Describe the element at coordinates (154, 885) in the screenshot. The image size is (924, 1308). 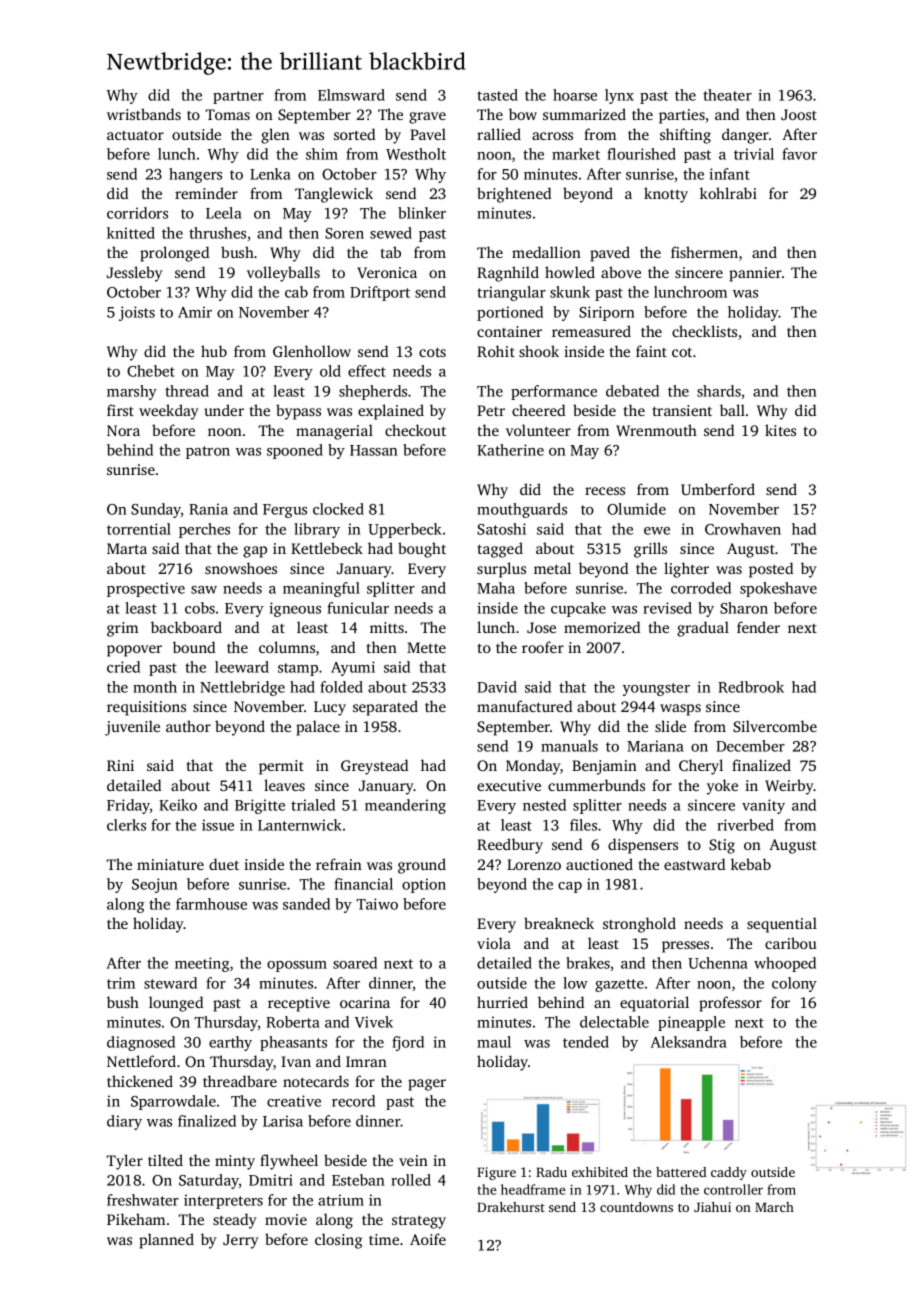
I see `Seojun` at that location.
